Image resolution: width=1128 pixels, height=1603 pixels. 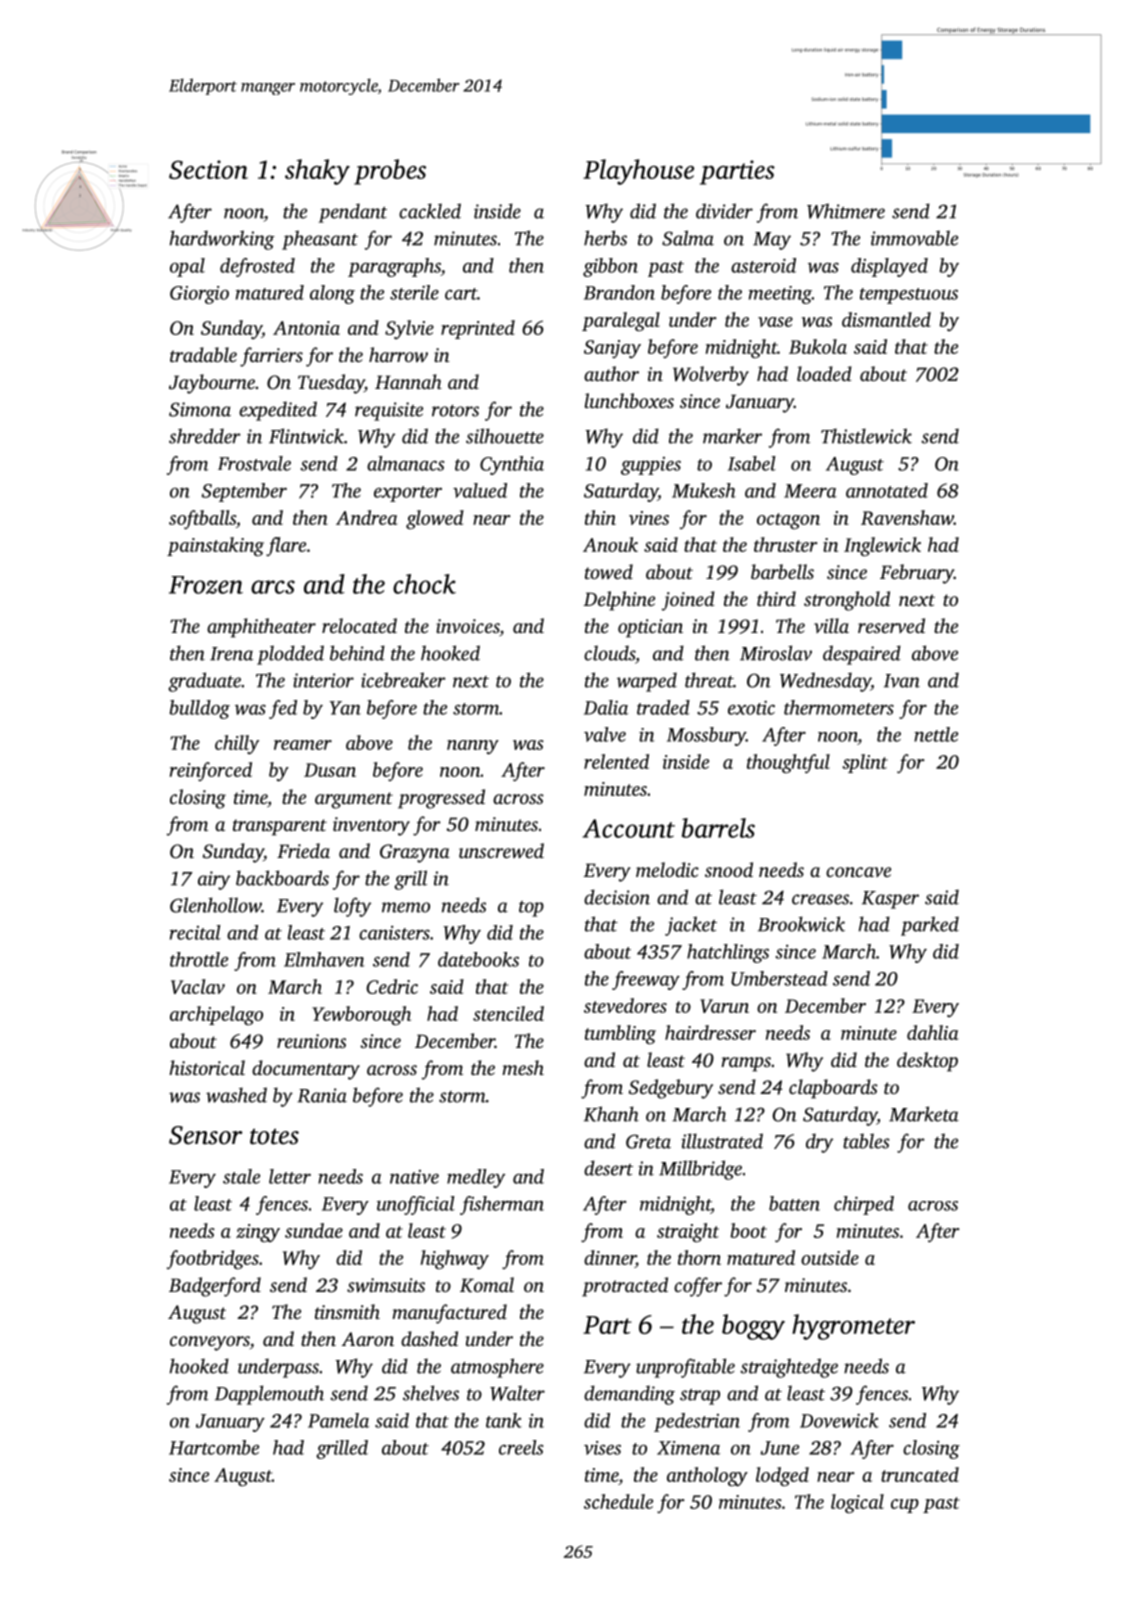 I want to click on Grazyna, so click(x=415, y=853).
